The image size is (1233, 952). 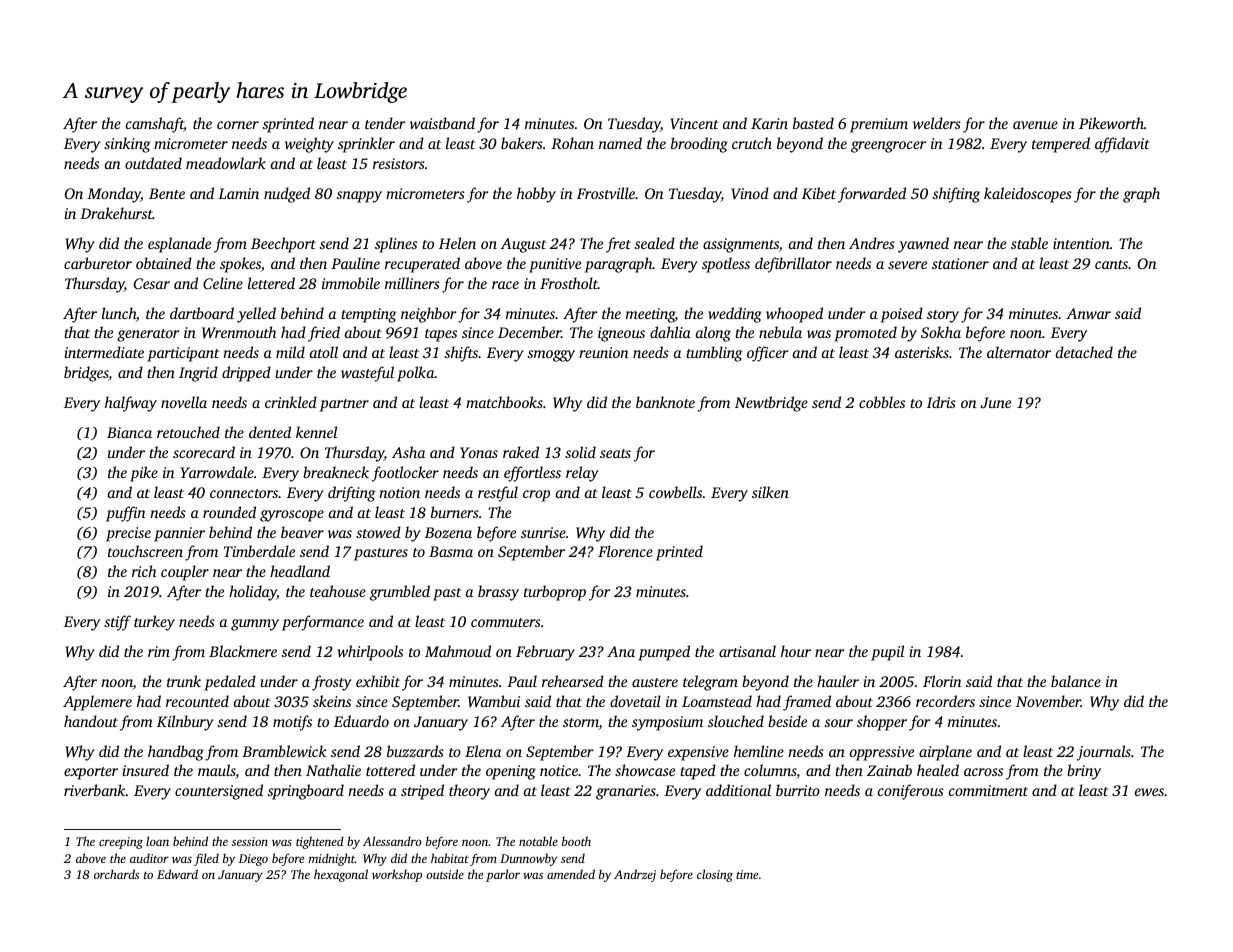 I want to click on banknote, so click(x=665, y=402).
